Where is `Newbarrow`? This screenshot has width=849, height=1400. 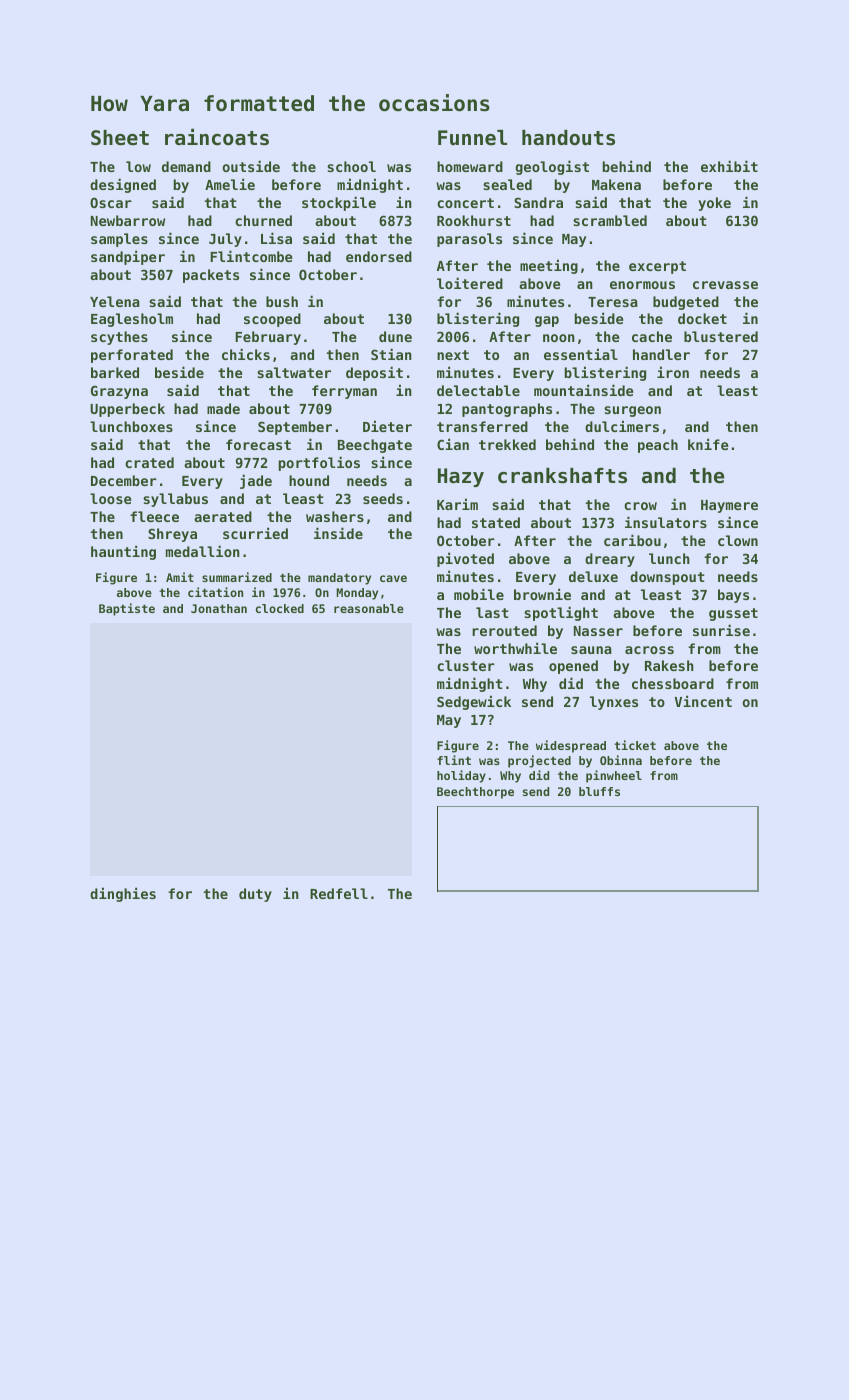 Newbarrow is located at coordinates (128, 220).
